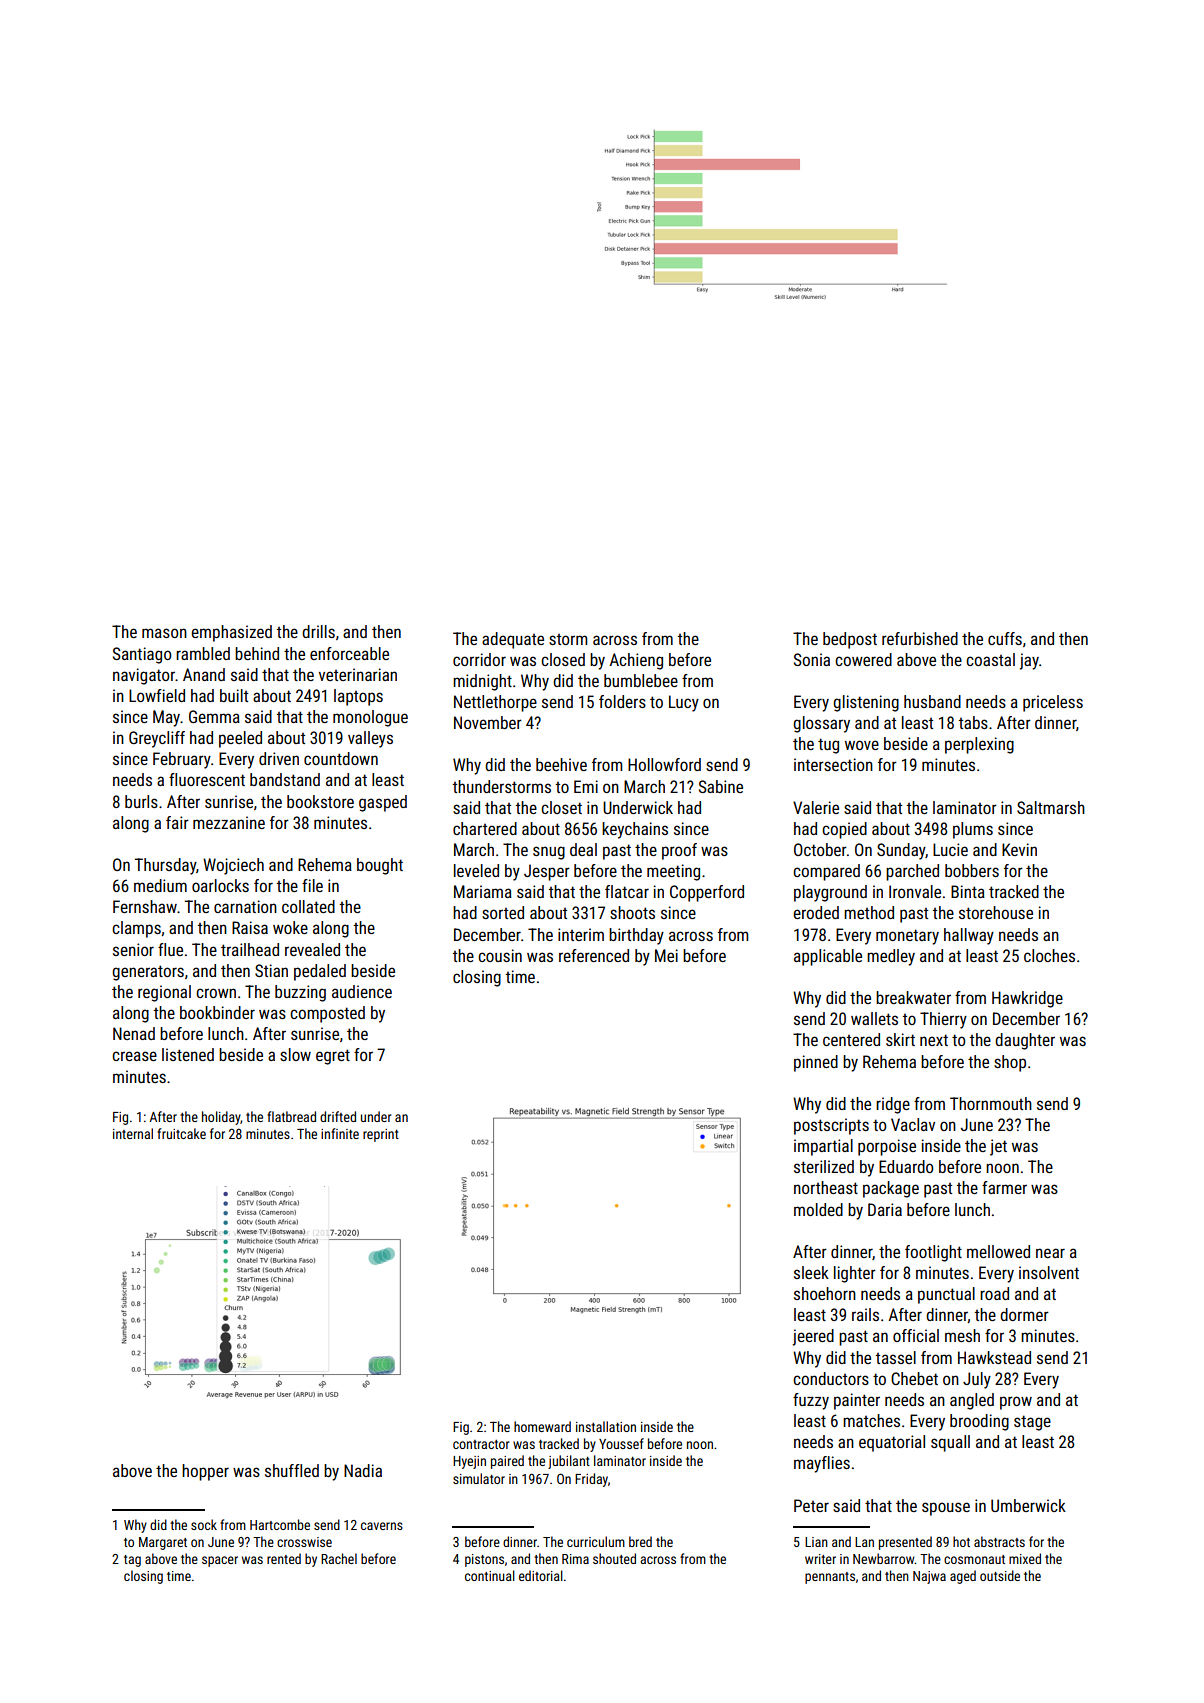  Describe the element at coordinates (318, 631) in the page. I see `drills` at that location.
